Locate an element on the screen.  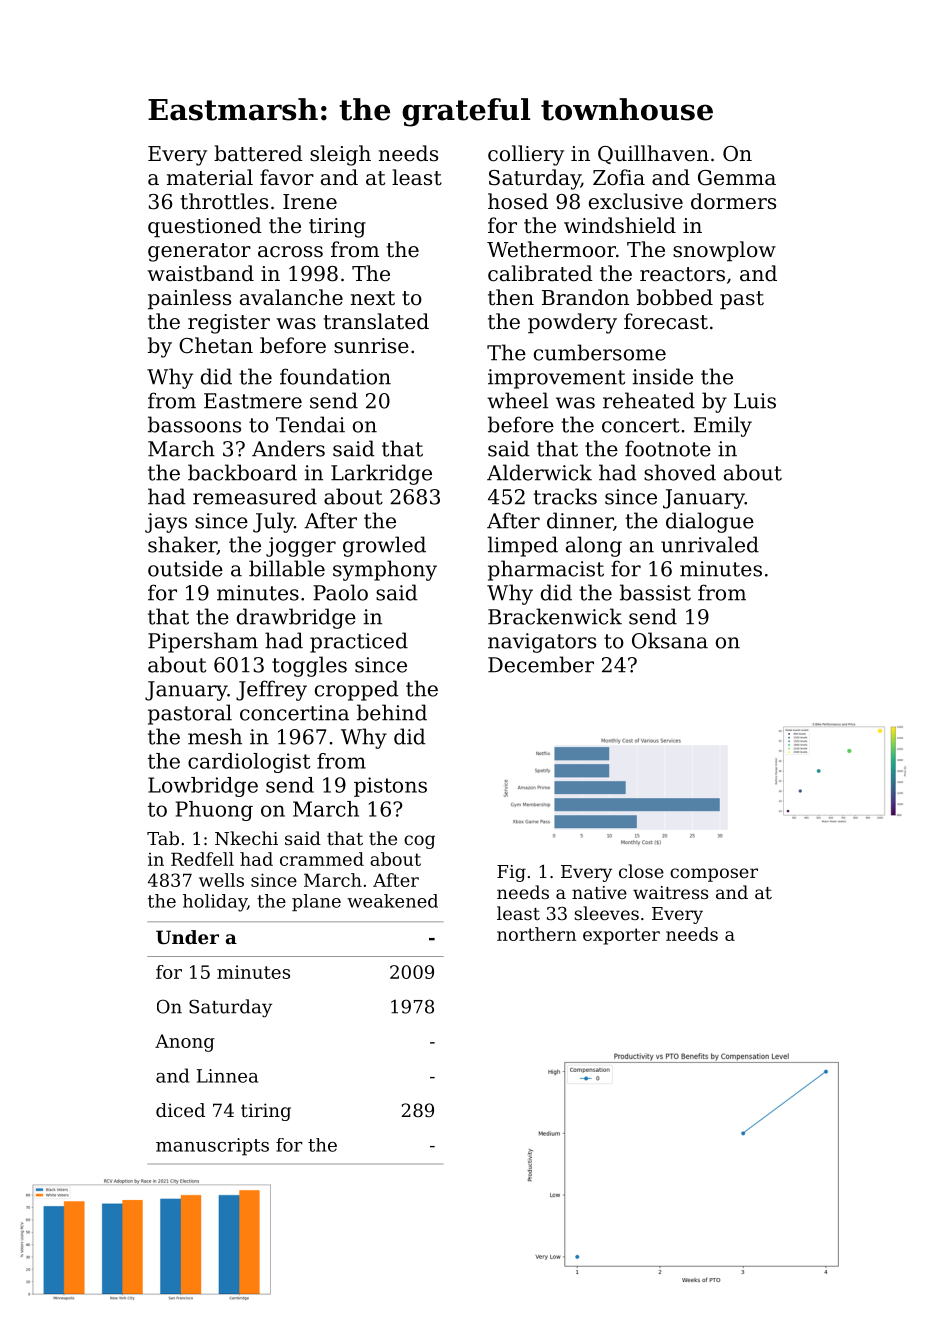
avalanche is located at coordinates (291, 297).
